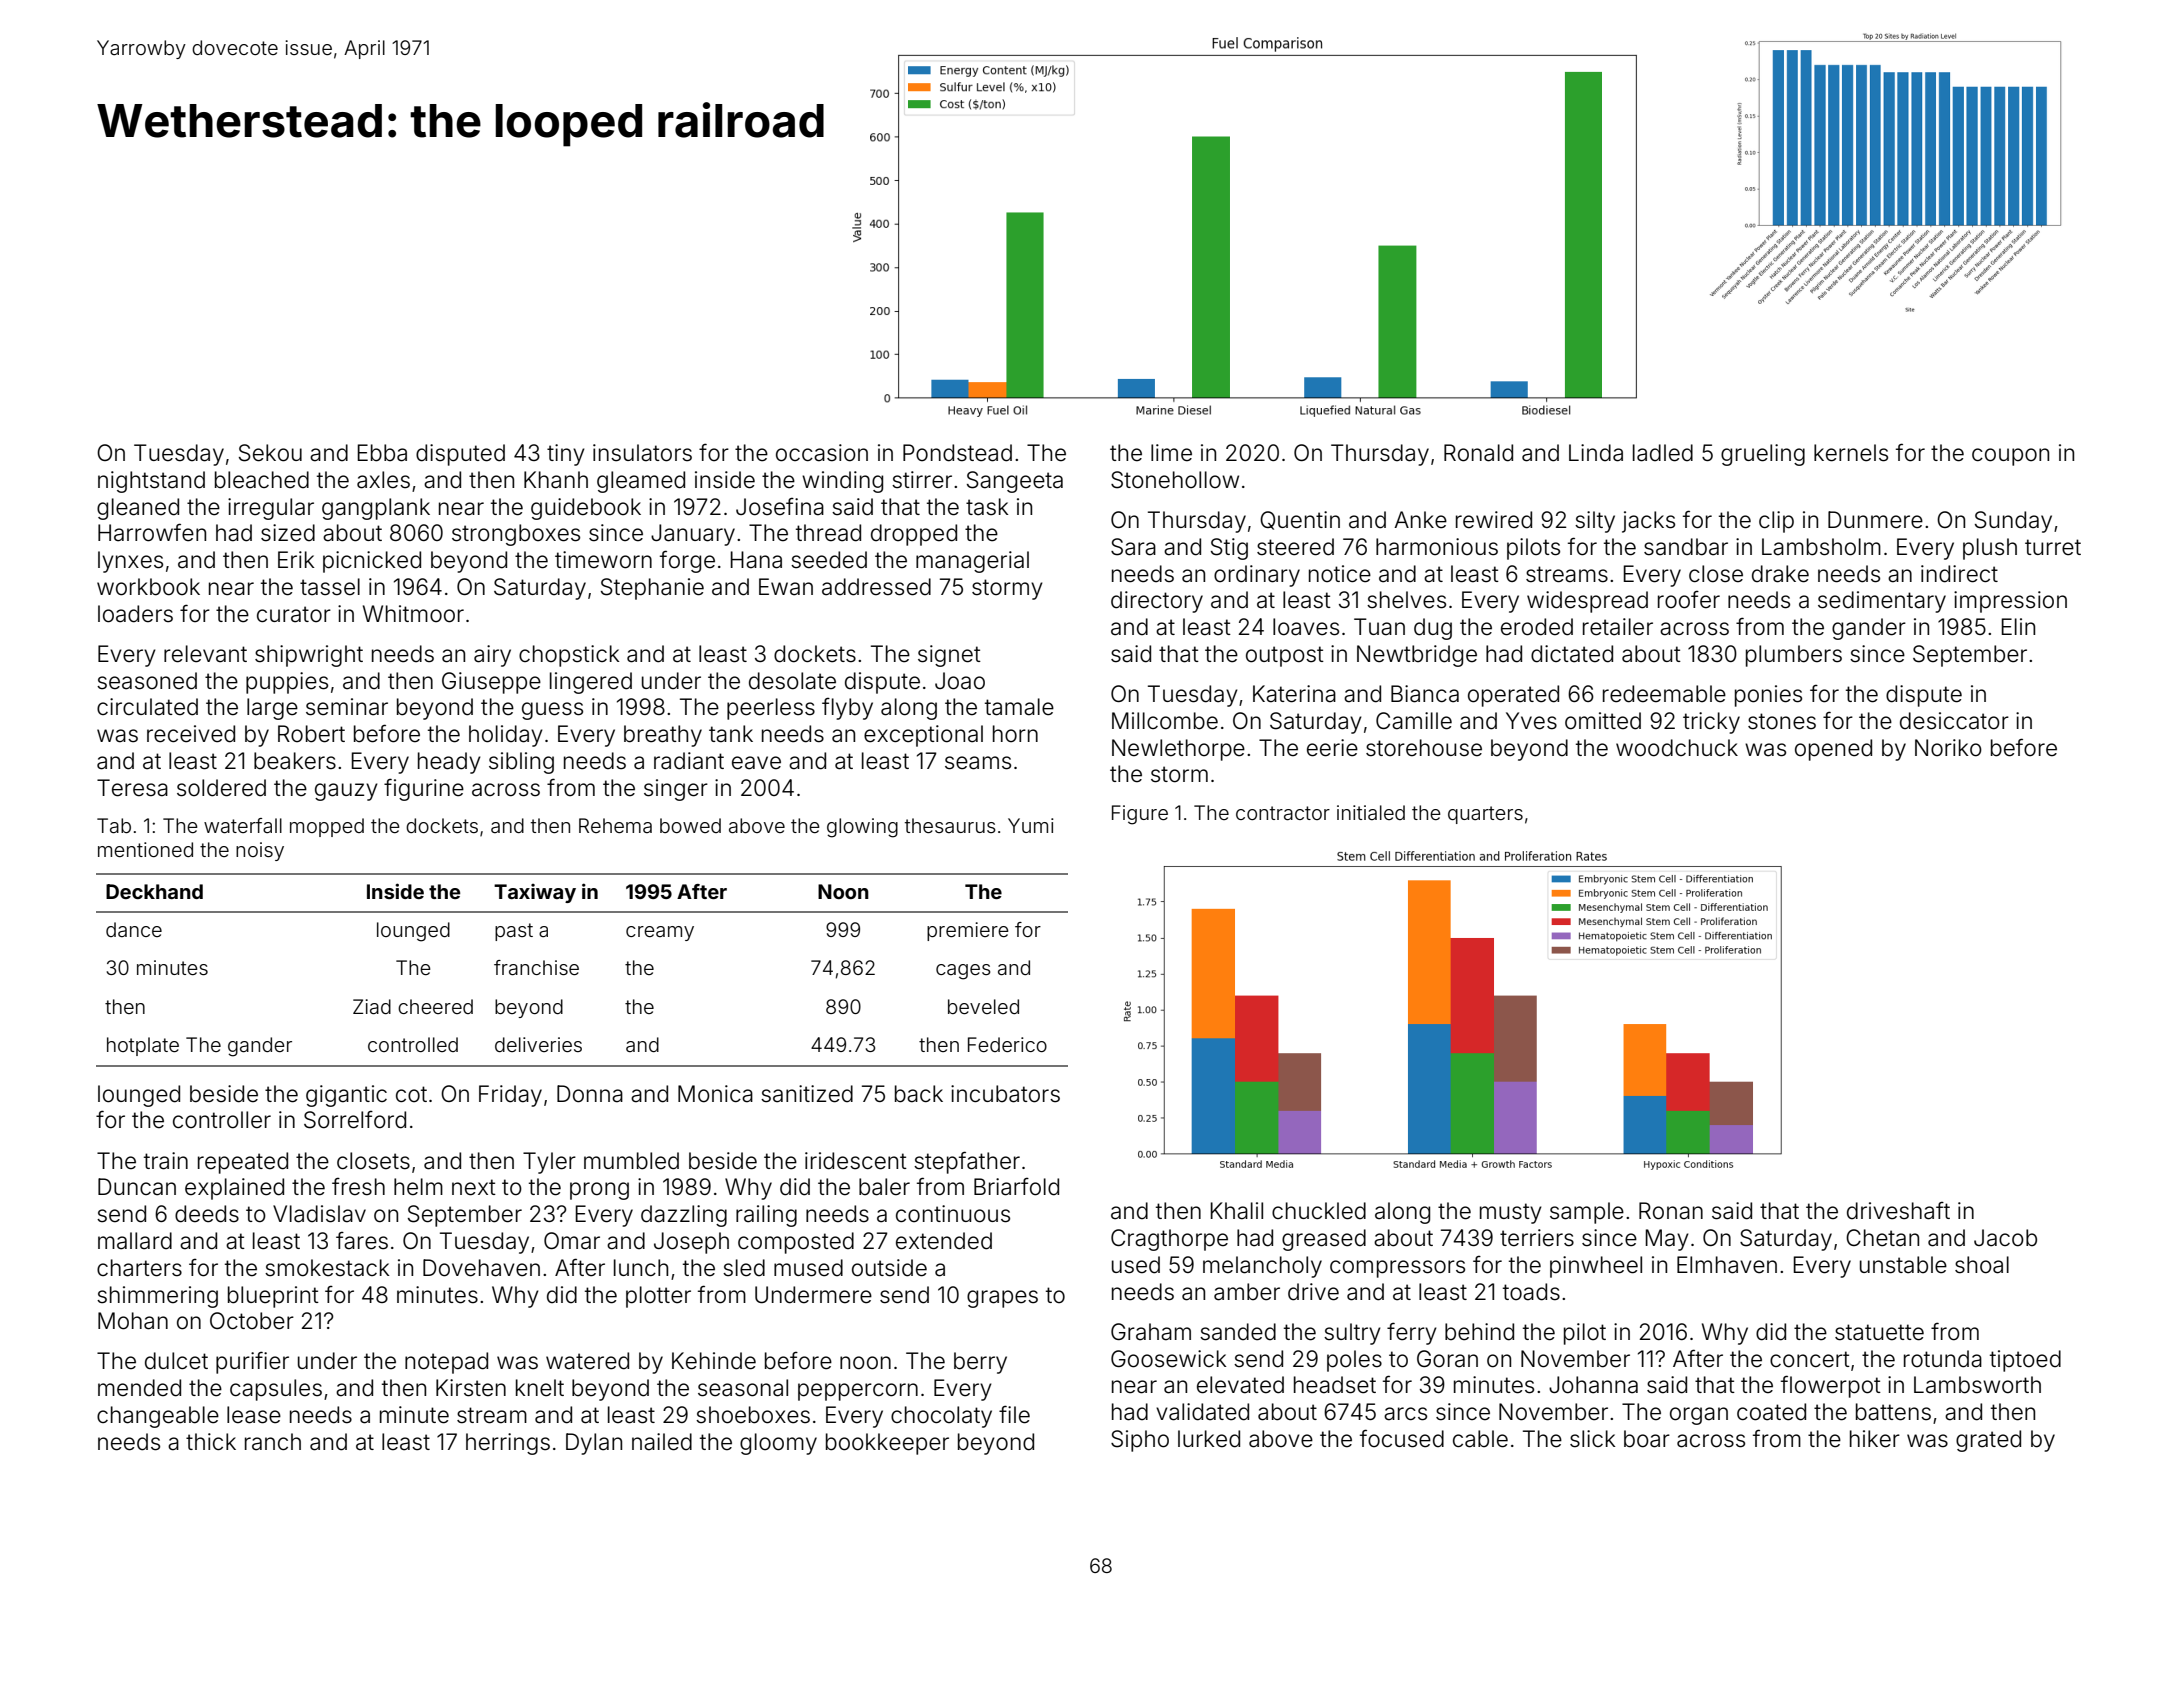  Describe the element at coordinates (1285, 656) in the screenshot. I see `outpost` at that location.
